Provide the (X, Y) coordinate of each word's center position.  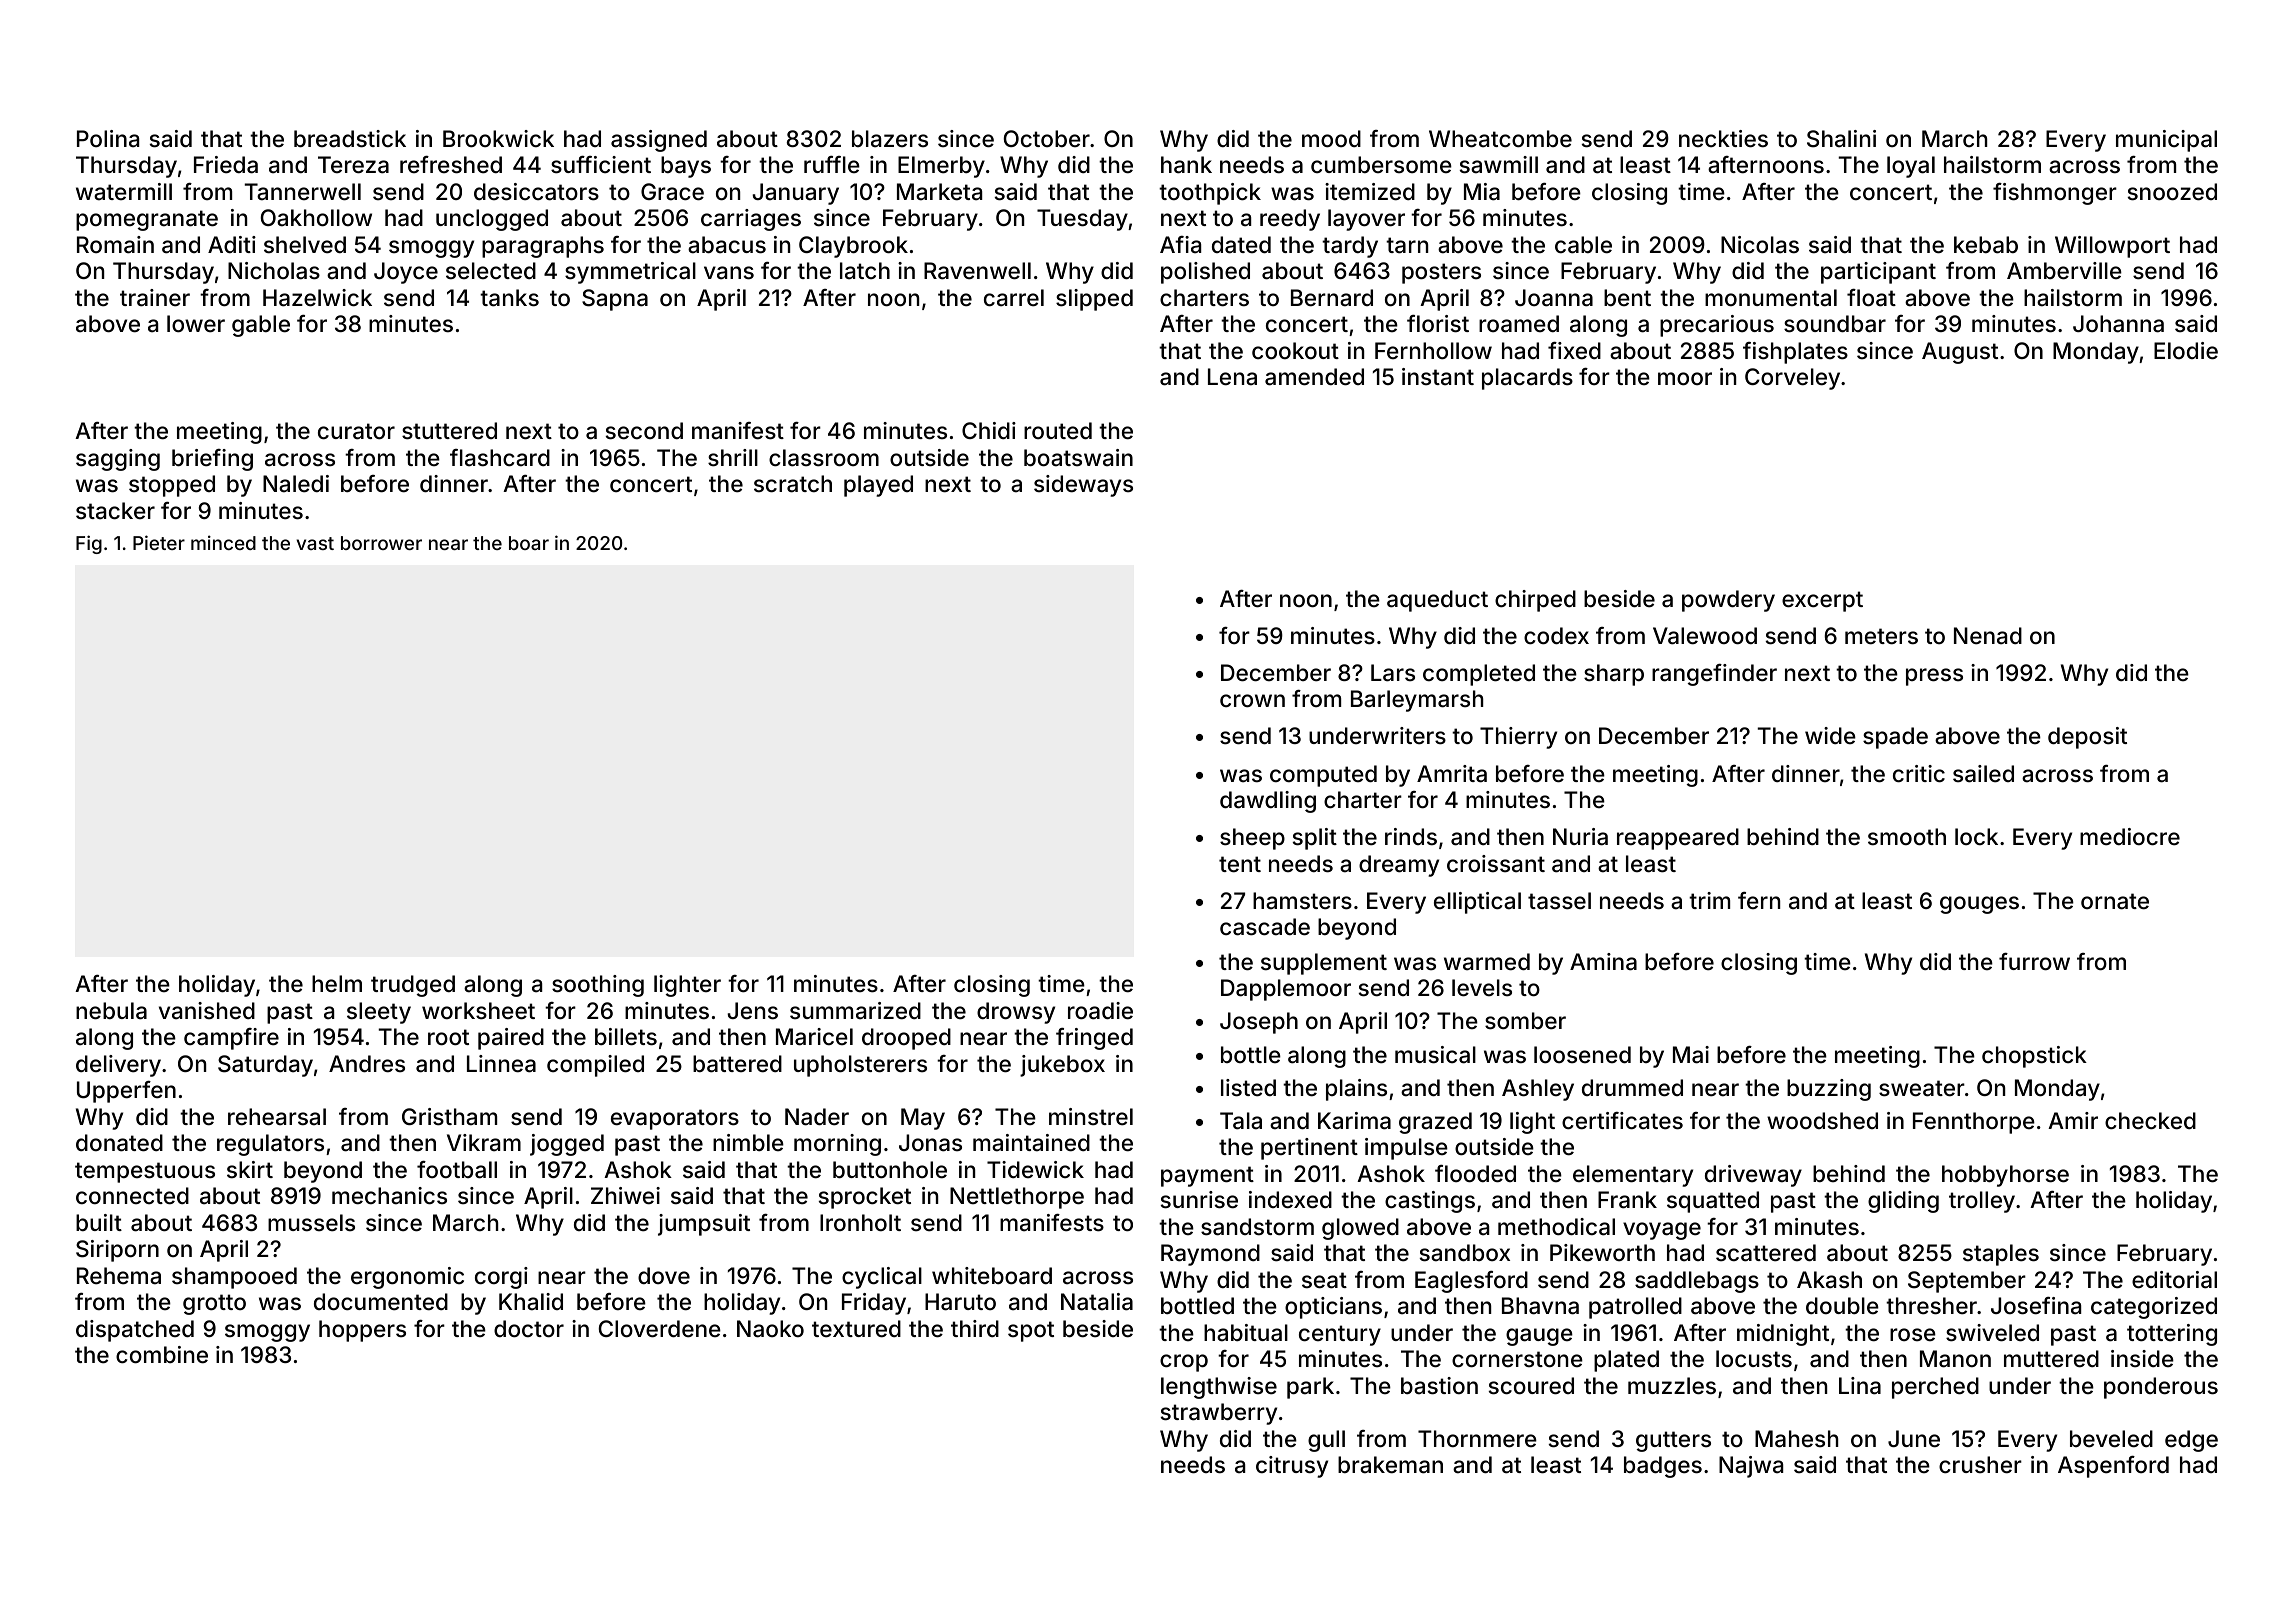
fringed (1094, 1039)
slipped (1094, 300)
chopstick (2034, 1057)
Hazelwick (317, 298)
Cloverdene (660, 1329)
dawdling (1268, 802)
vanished (207, 1011)
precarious (1717, 326)
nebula (111, 1011)
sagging (118, 460)
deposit (2087, 738)
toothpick (1210, 194)
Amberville (2064, 271)
